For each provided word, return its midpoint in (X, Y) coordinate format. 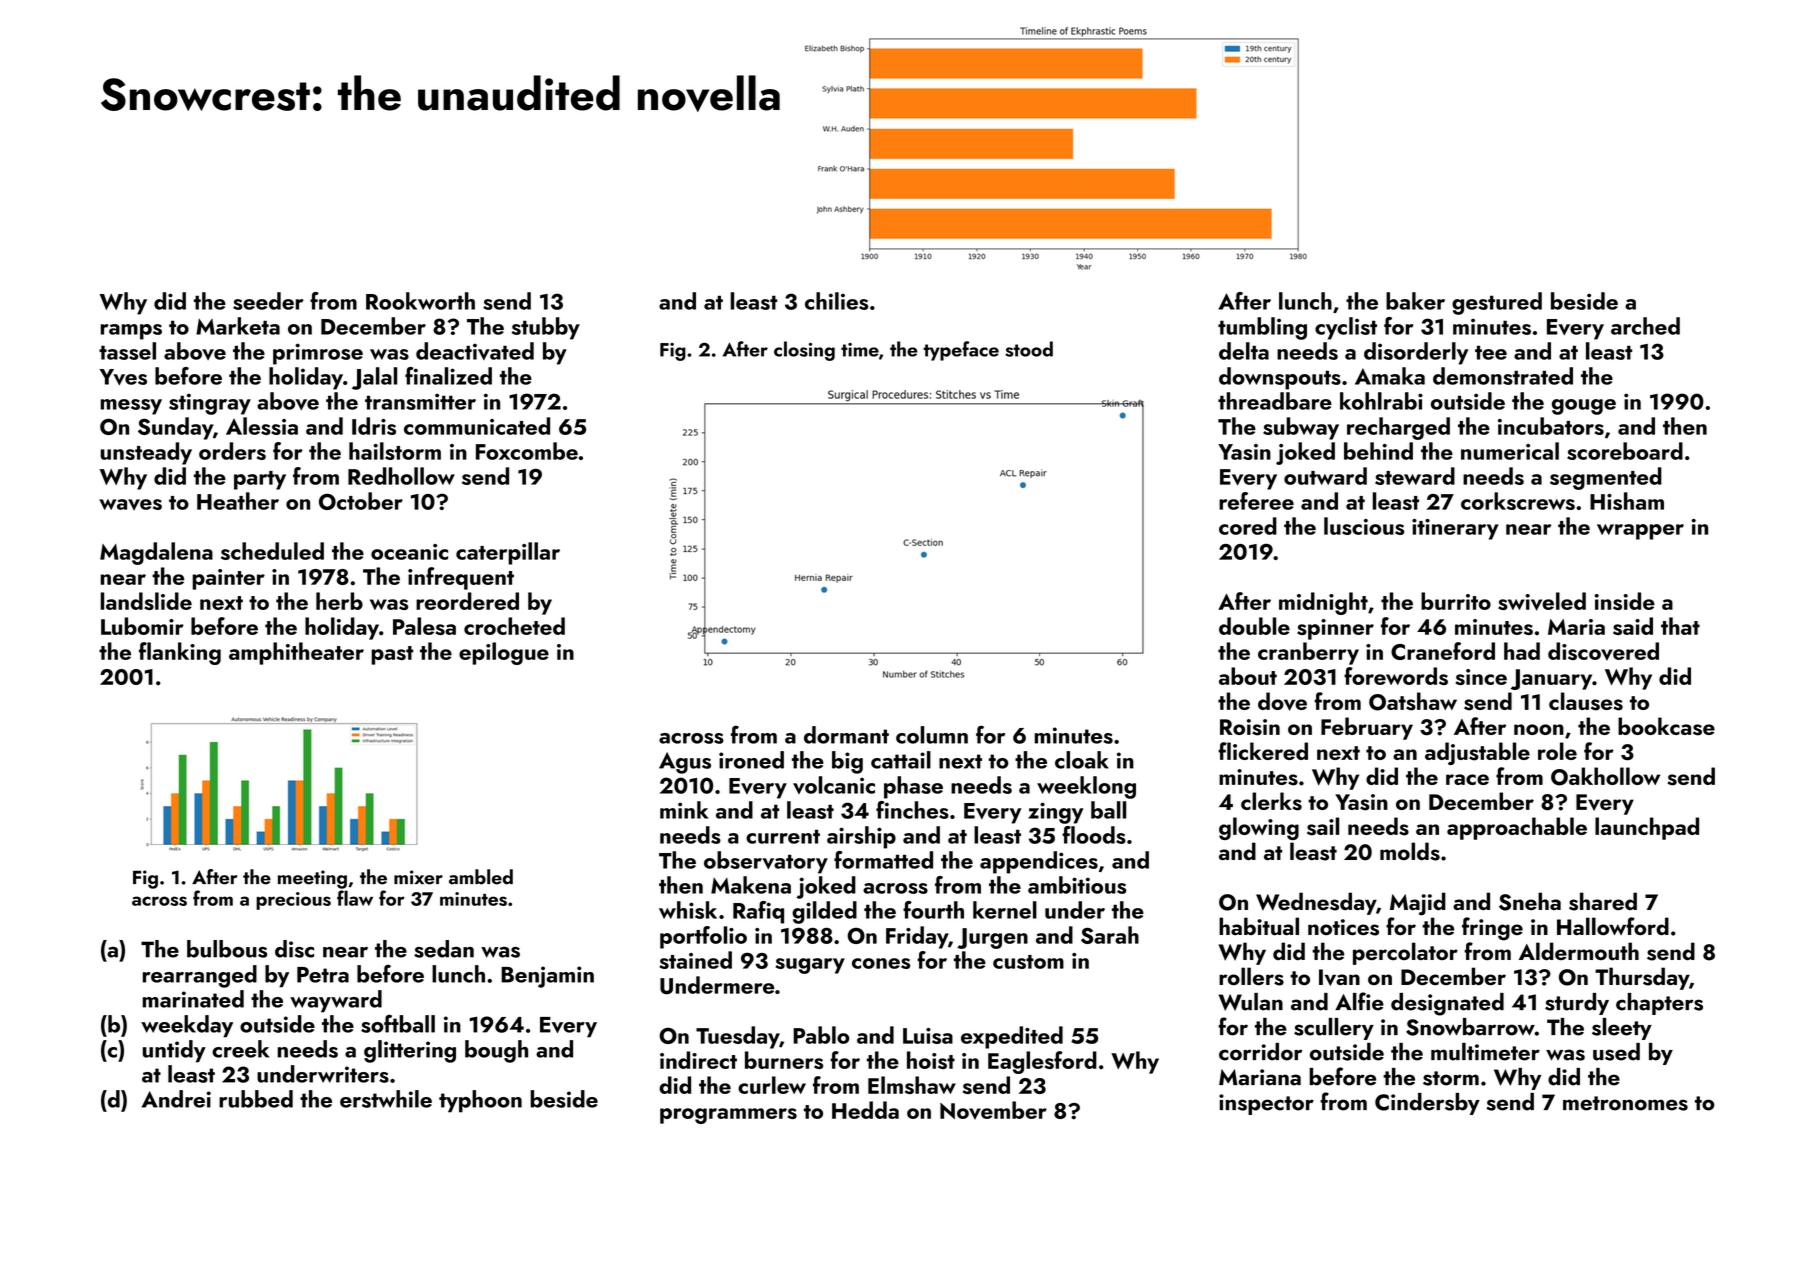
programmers (728, 1116)
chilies (836, 301)
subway (1301, 428)
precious (293, 901)
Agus (685, 763)
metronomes (1625, 1103)
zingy (1055, 813)
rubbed (256, 1099)
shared (1603, 901)
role (1557, 751)
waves (130, 504)
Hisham (1627, 501)
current (783, 836)
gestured (1497, 303)
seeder (268, 301)
